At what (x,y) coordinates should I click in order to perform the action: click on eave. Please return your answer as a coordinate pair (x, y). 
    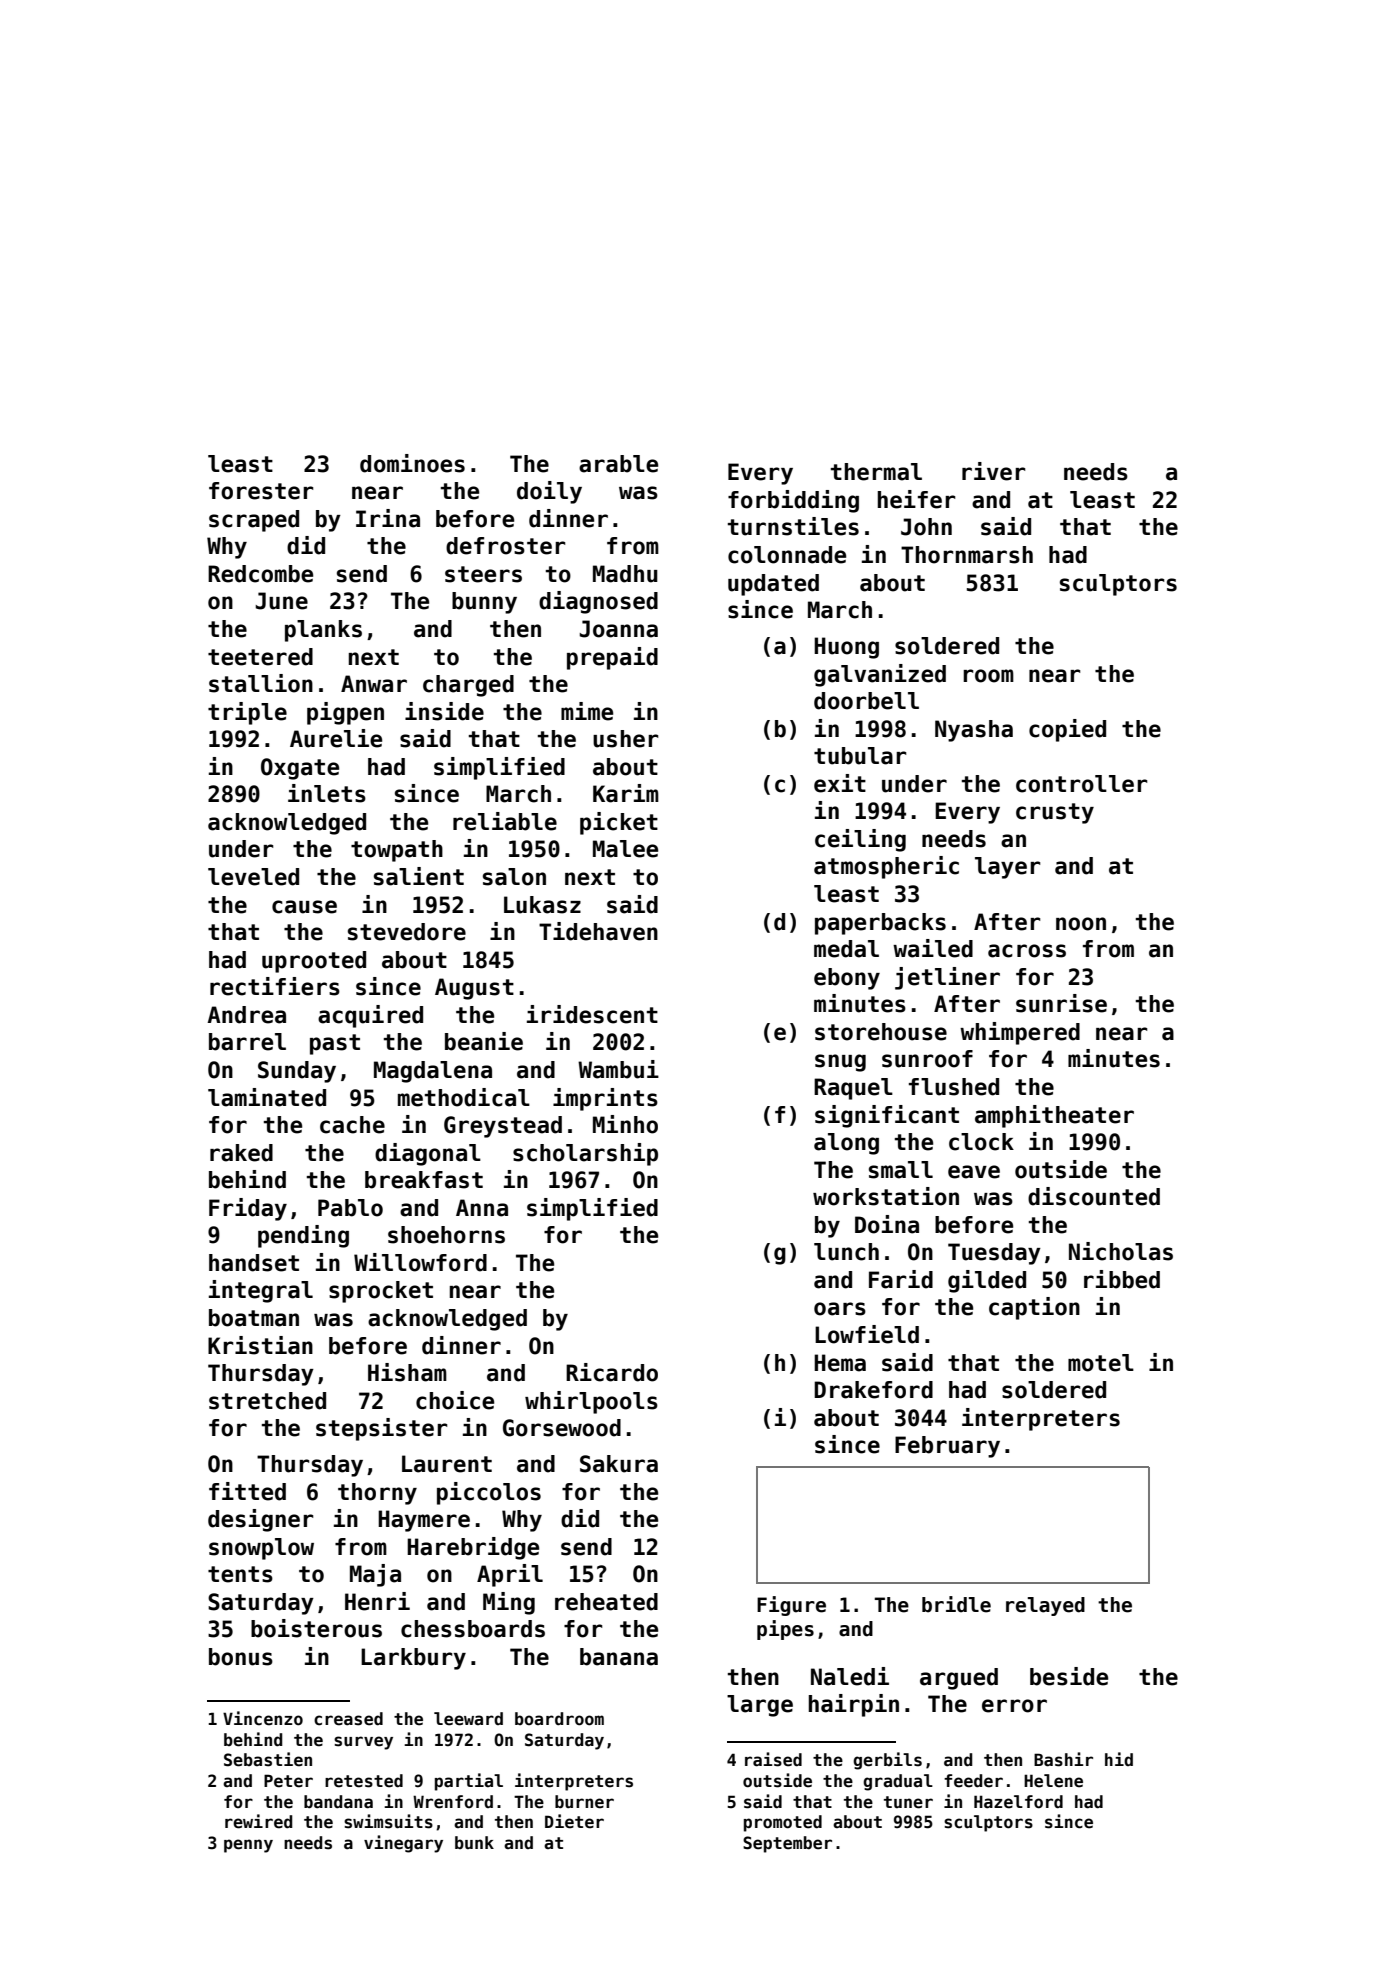
    Looking at the image, I should click on (974, 1172).
